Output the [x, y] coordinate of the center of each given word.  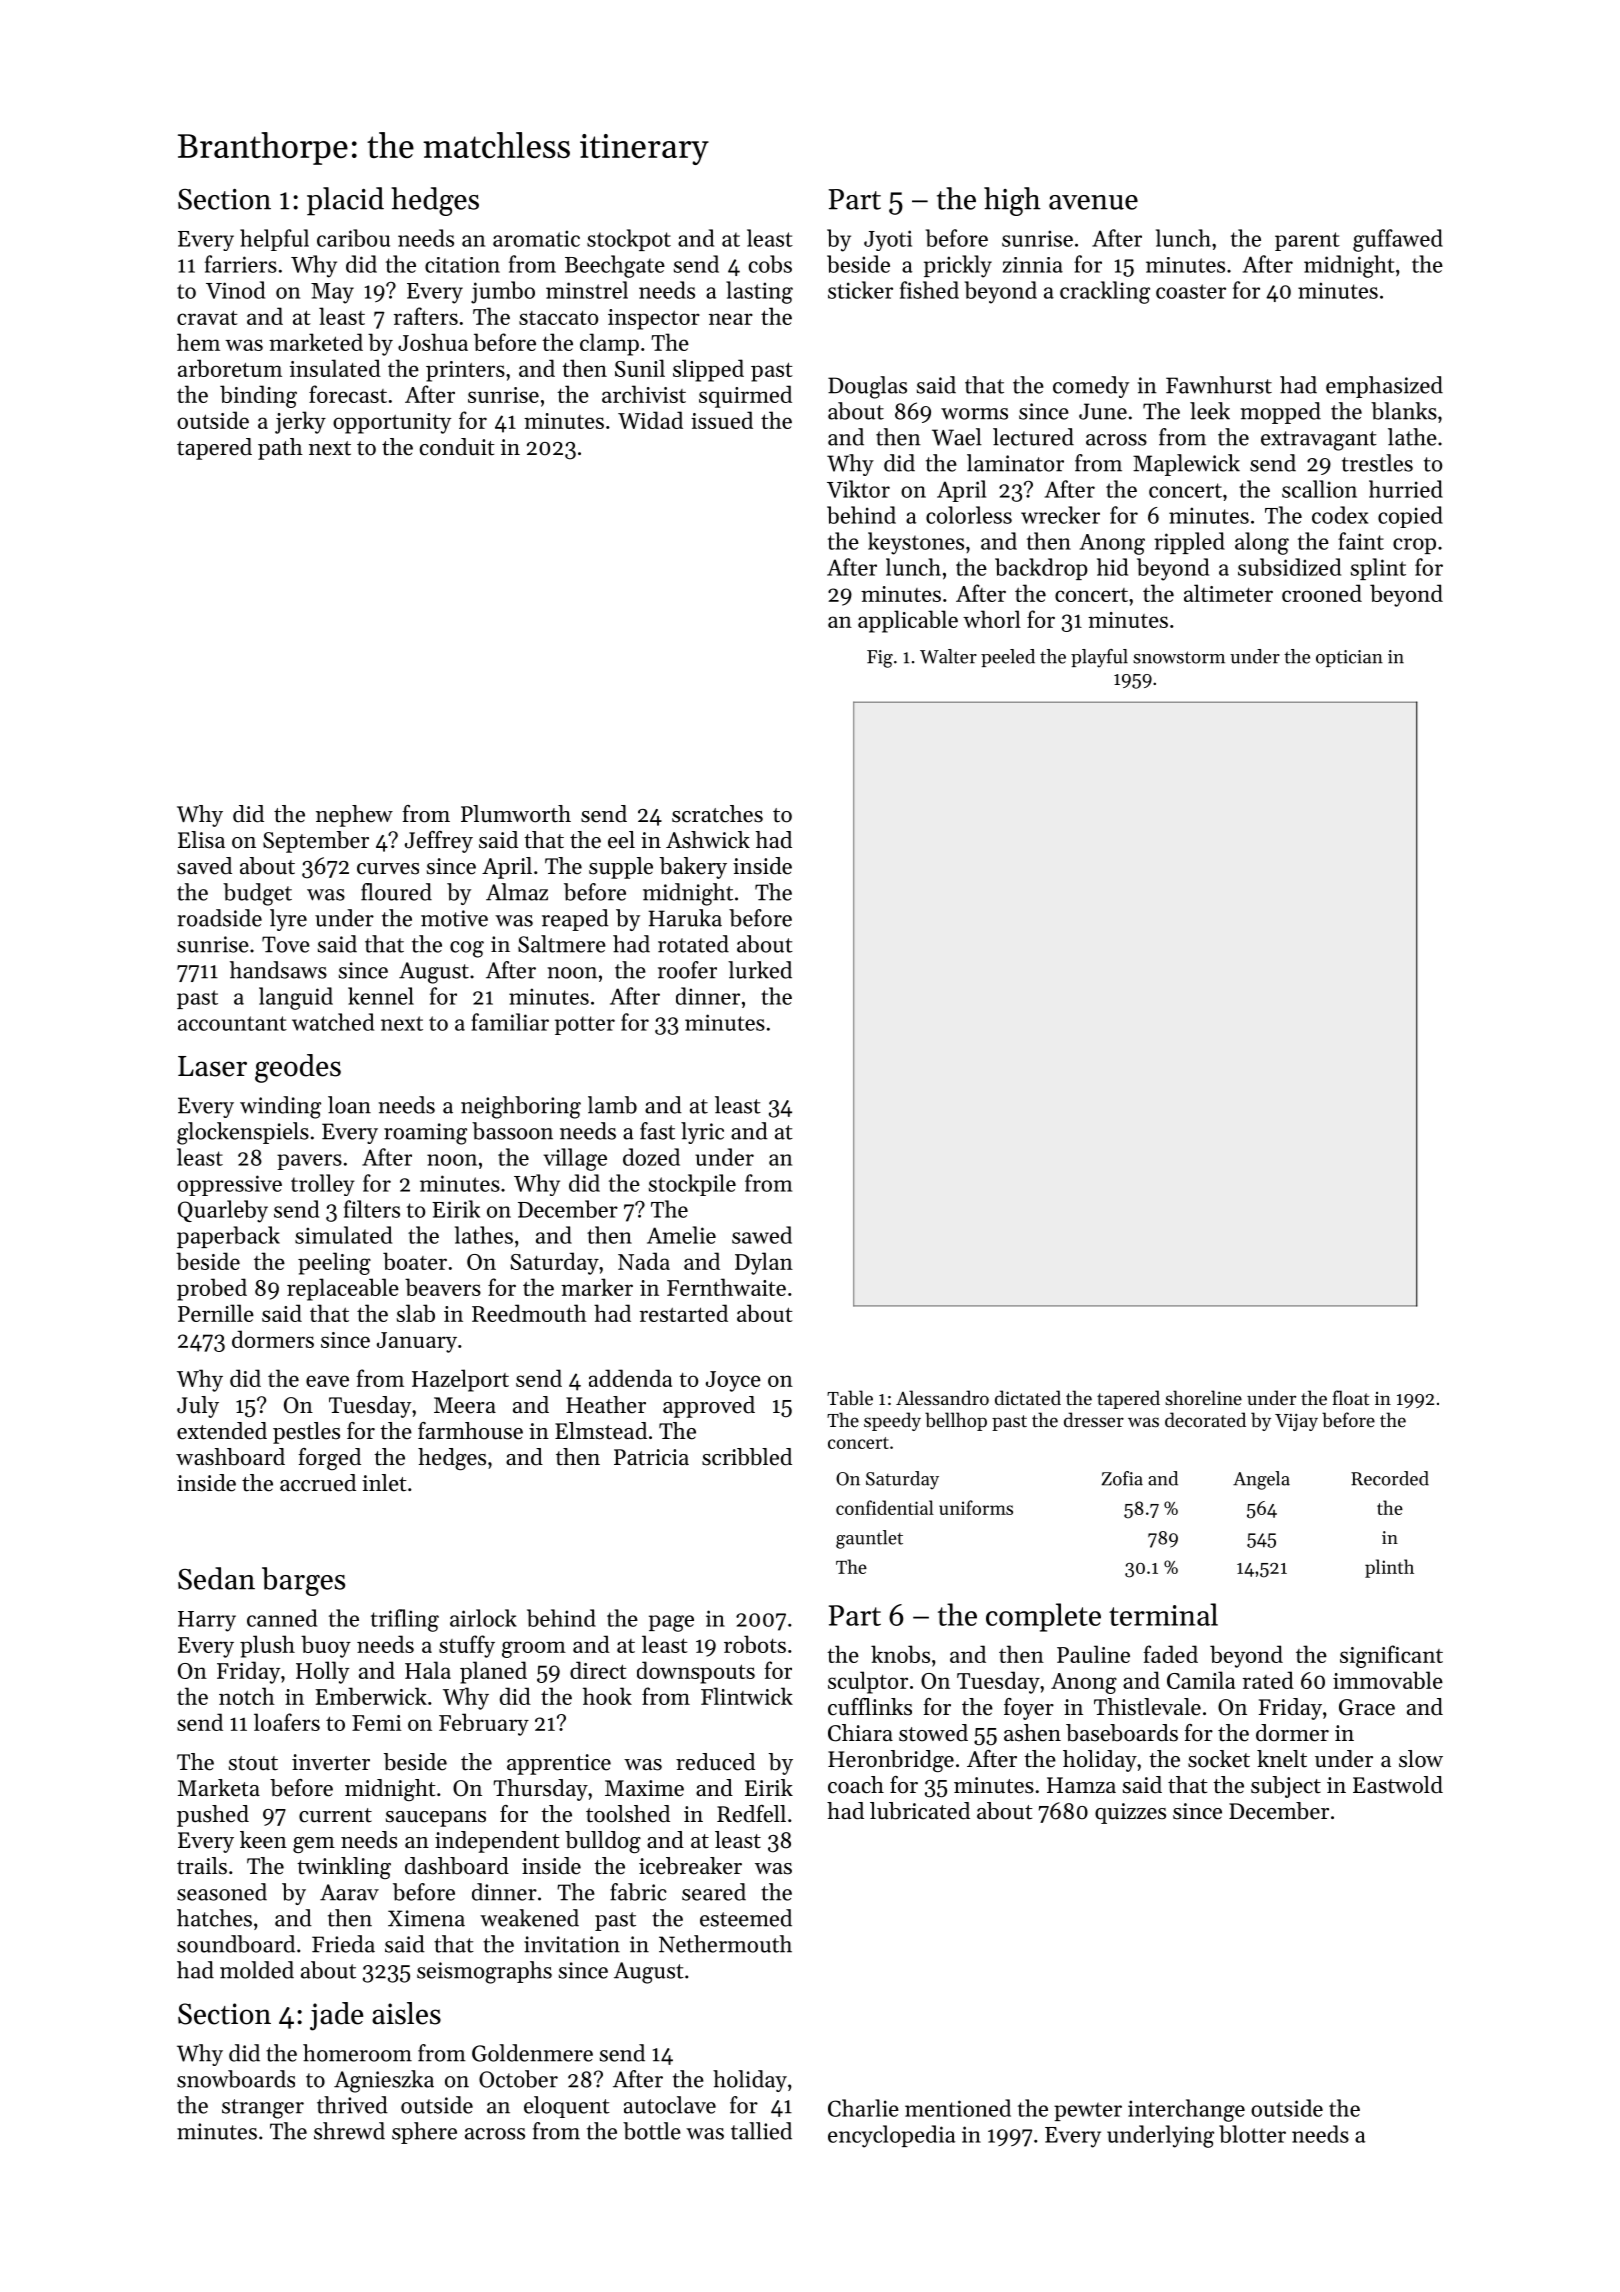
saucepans [436, 1819]
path [280, 449]
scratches [717, 814]
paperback [228, 1237]
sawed [762, 1235]
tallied [761, 2131]
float [1351, 1397]
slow [1421, 1759]
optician [1349, 658]
